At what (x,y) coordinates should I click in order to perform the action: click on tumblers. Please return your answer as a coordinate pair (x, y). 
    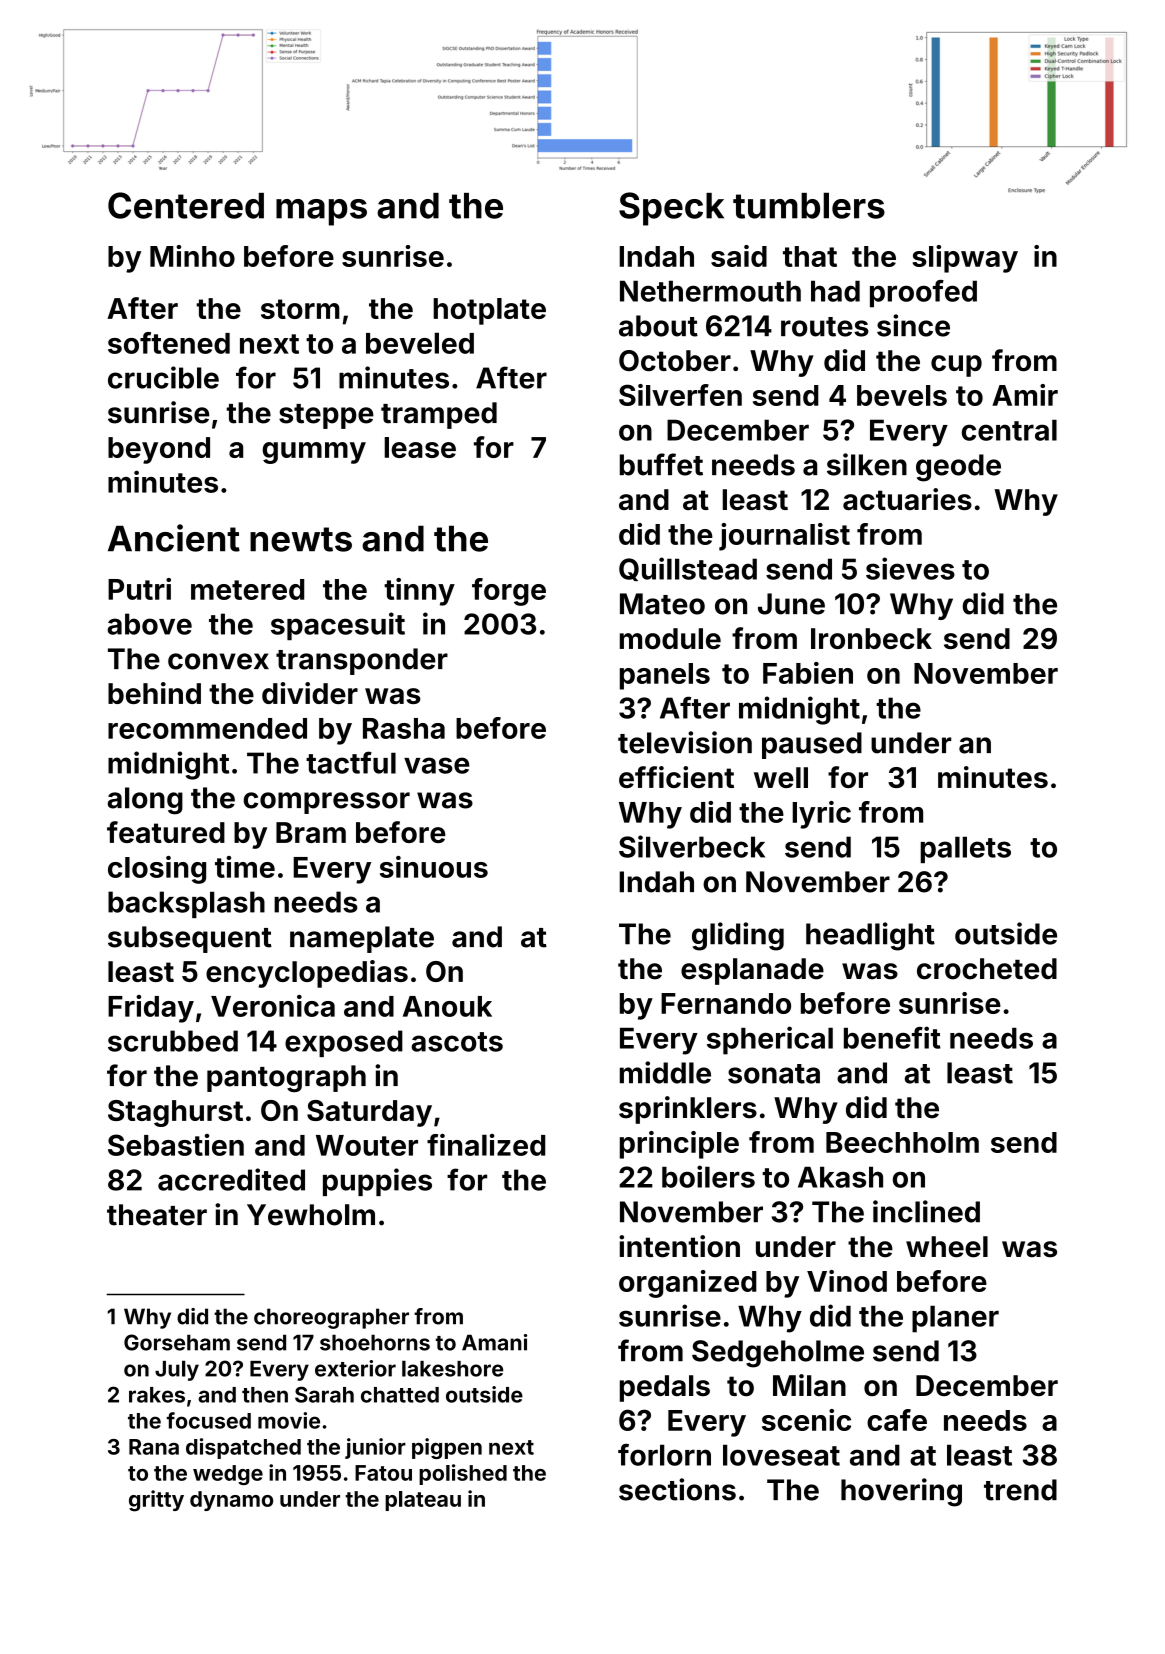
    Looking at the image, I should click on (809, 205).
